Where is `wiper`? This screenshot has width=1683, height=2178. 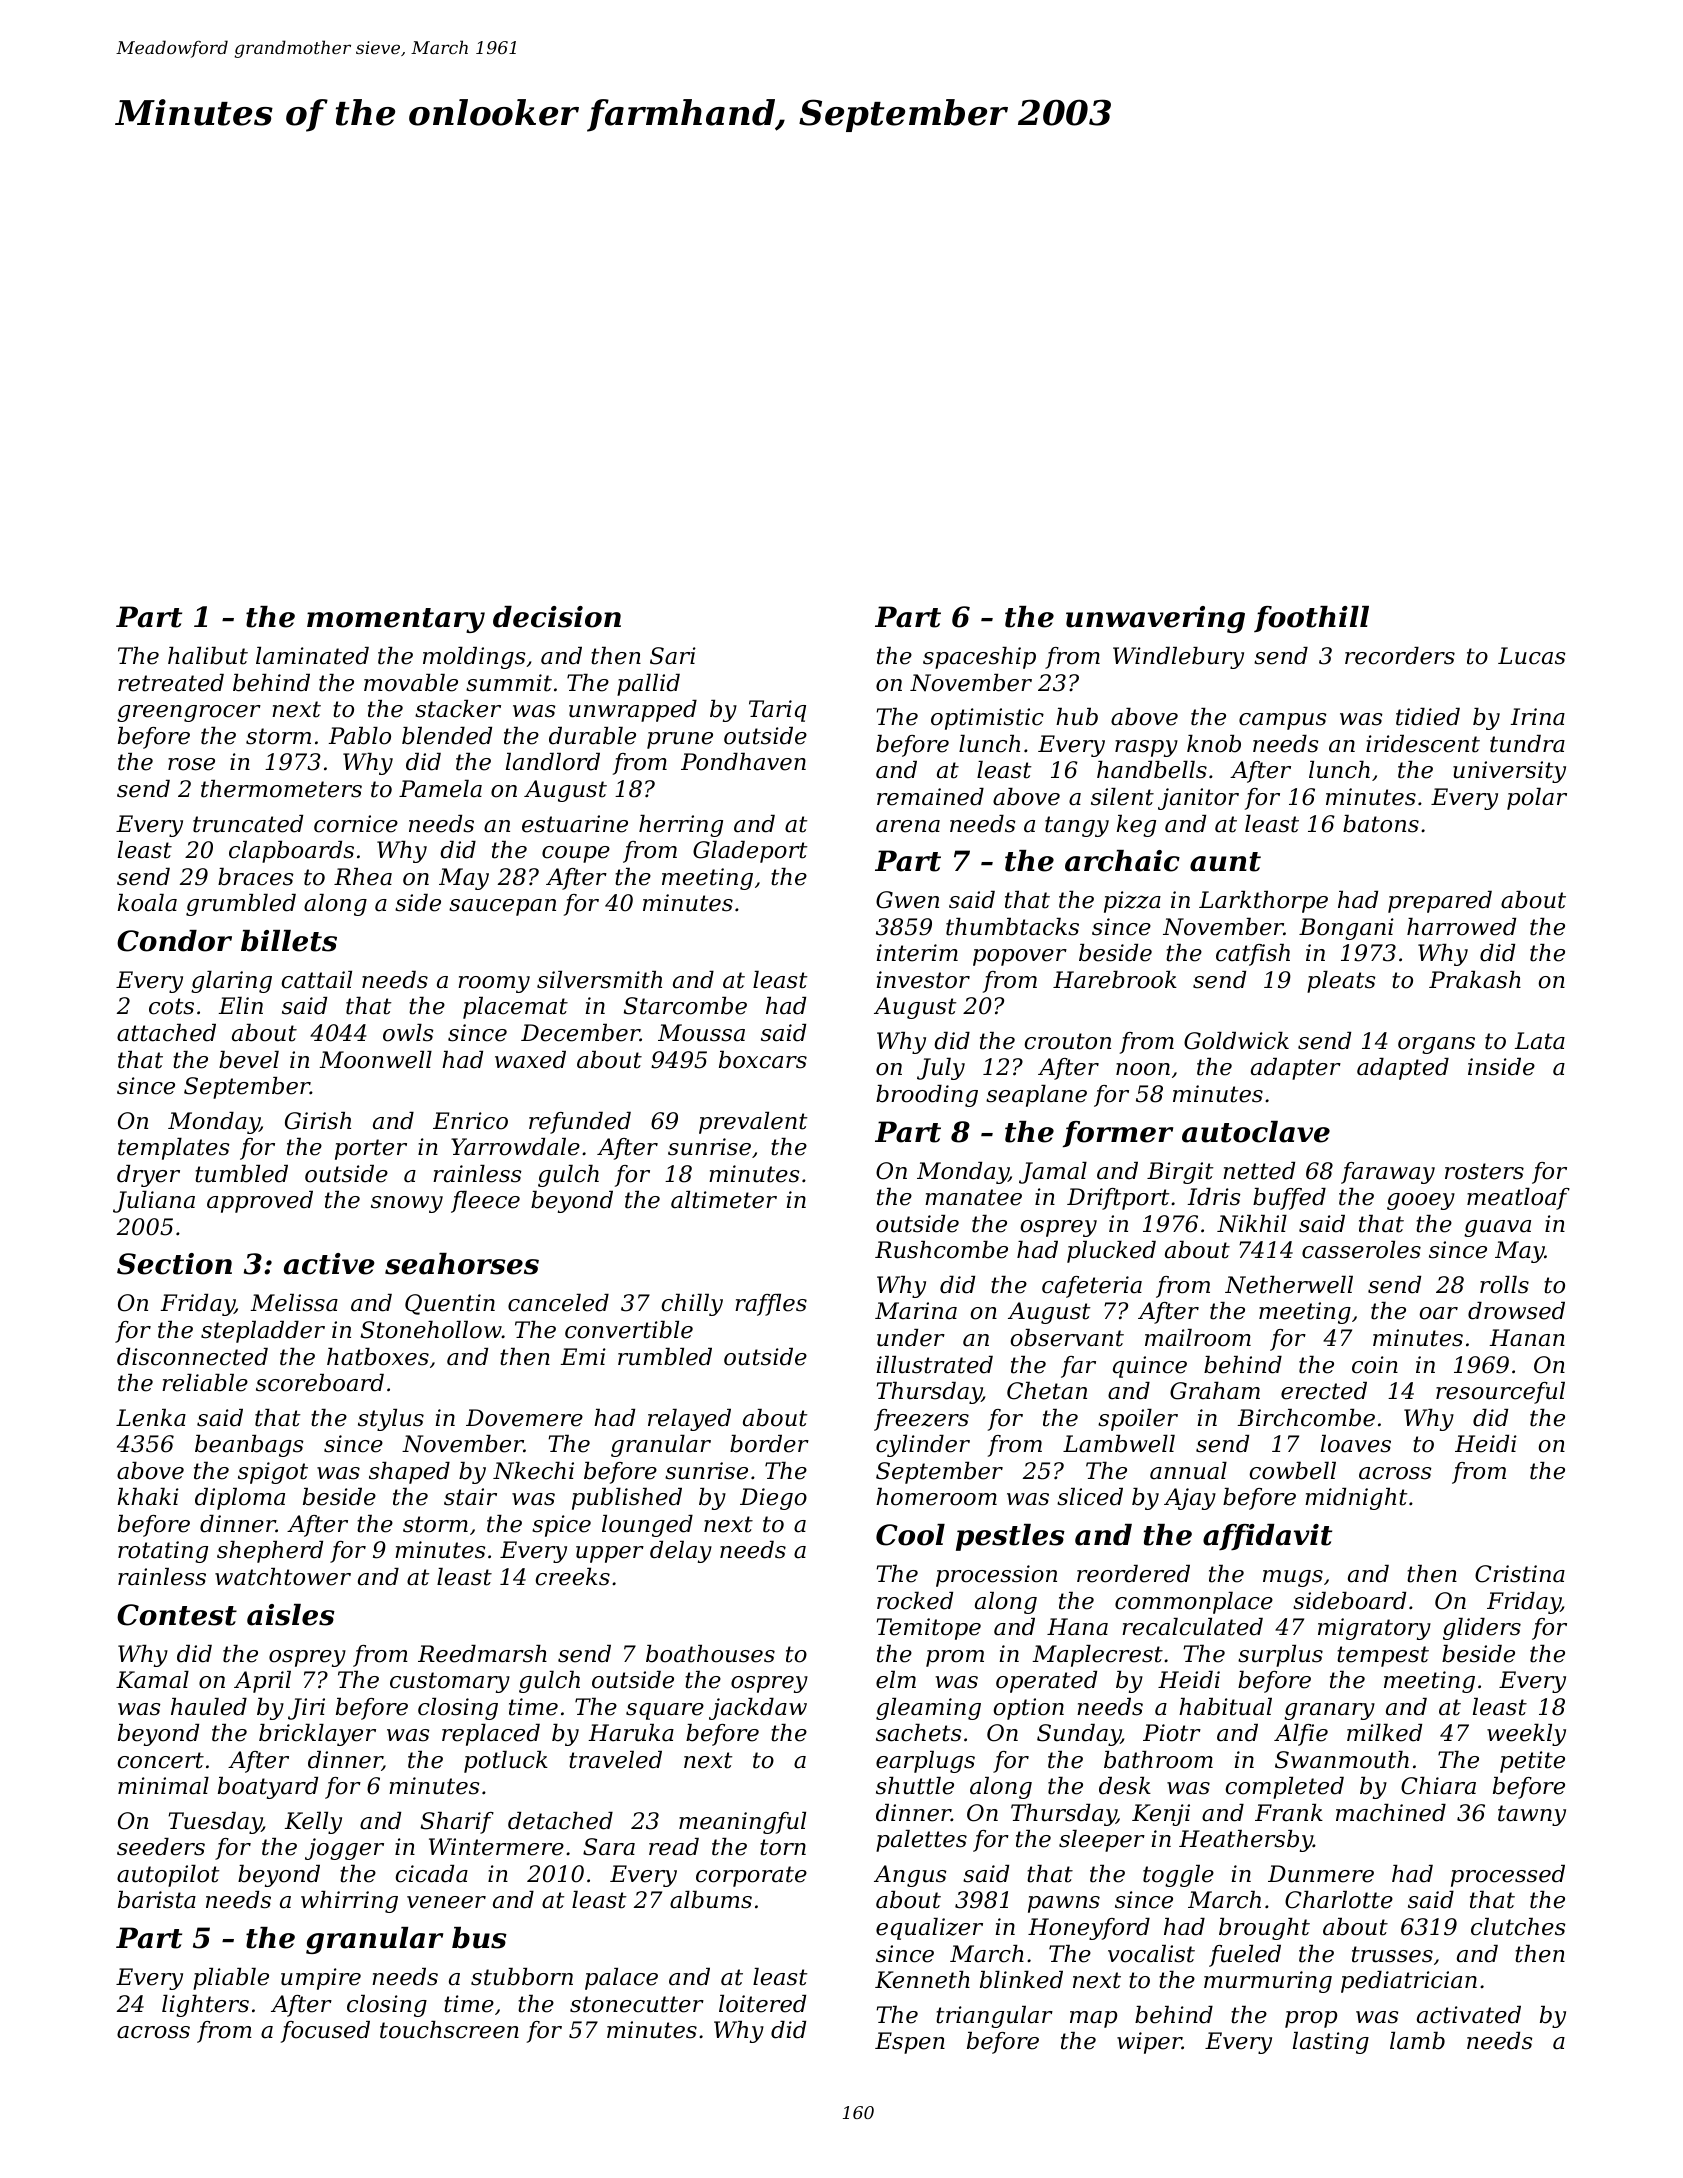
wiper is located at coordinates (1149, 2043).
